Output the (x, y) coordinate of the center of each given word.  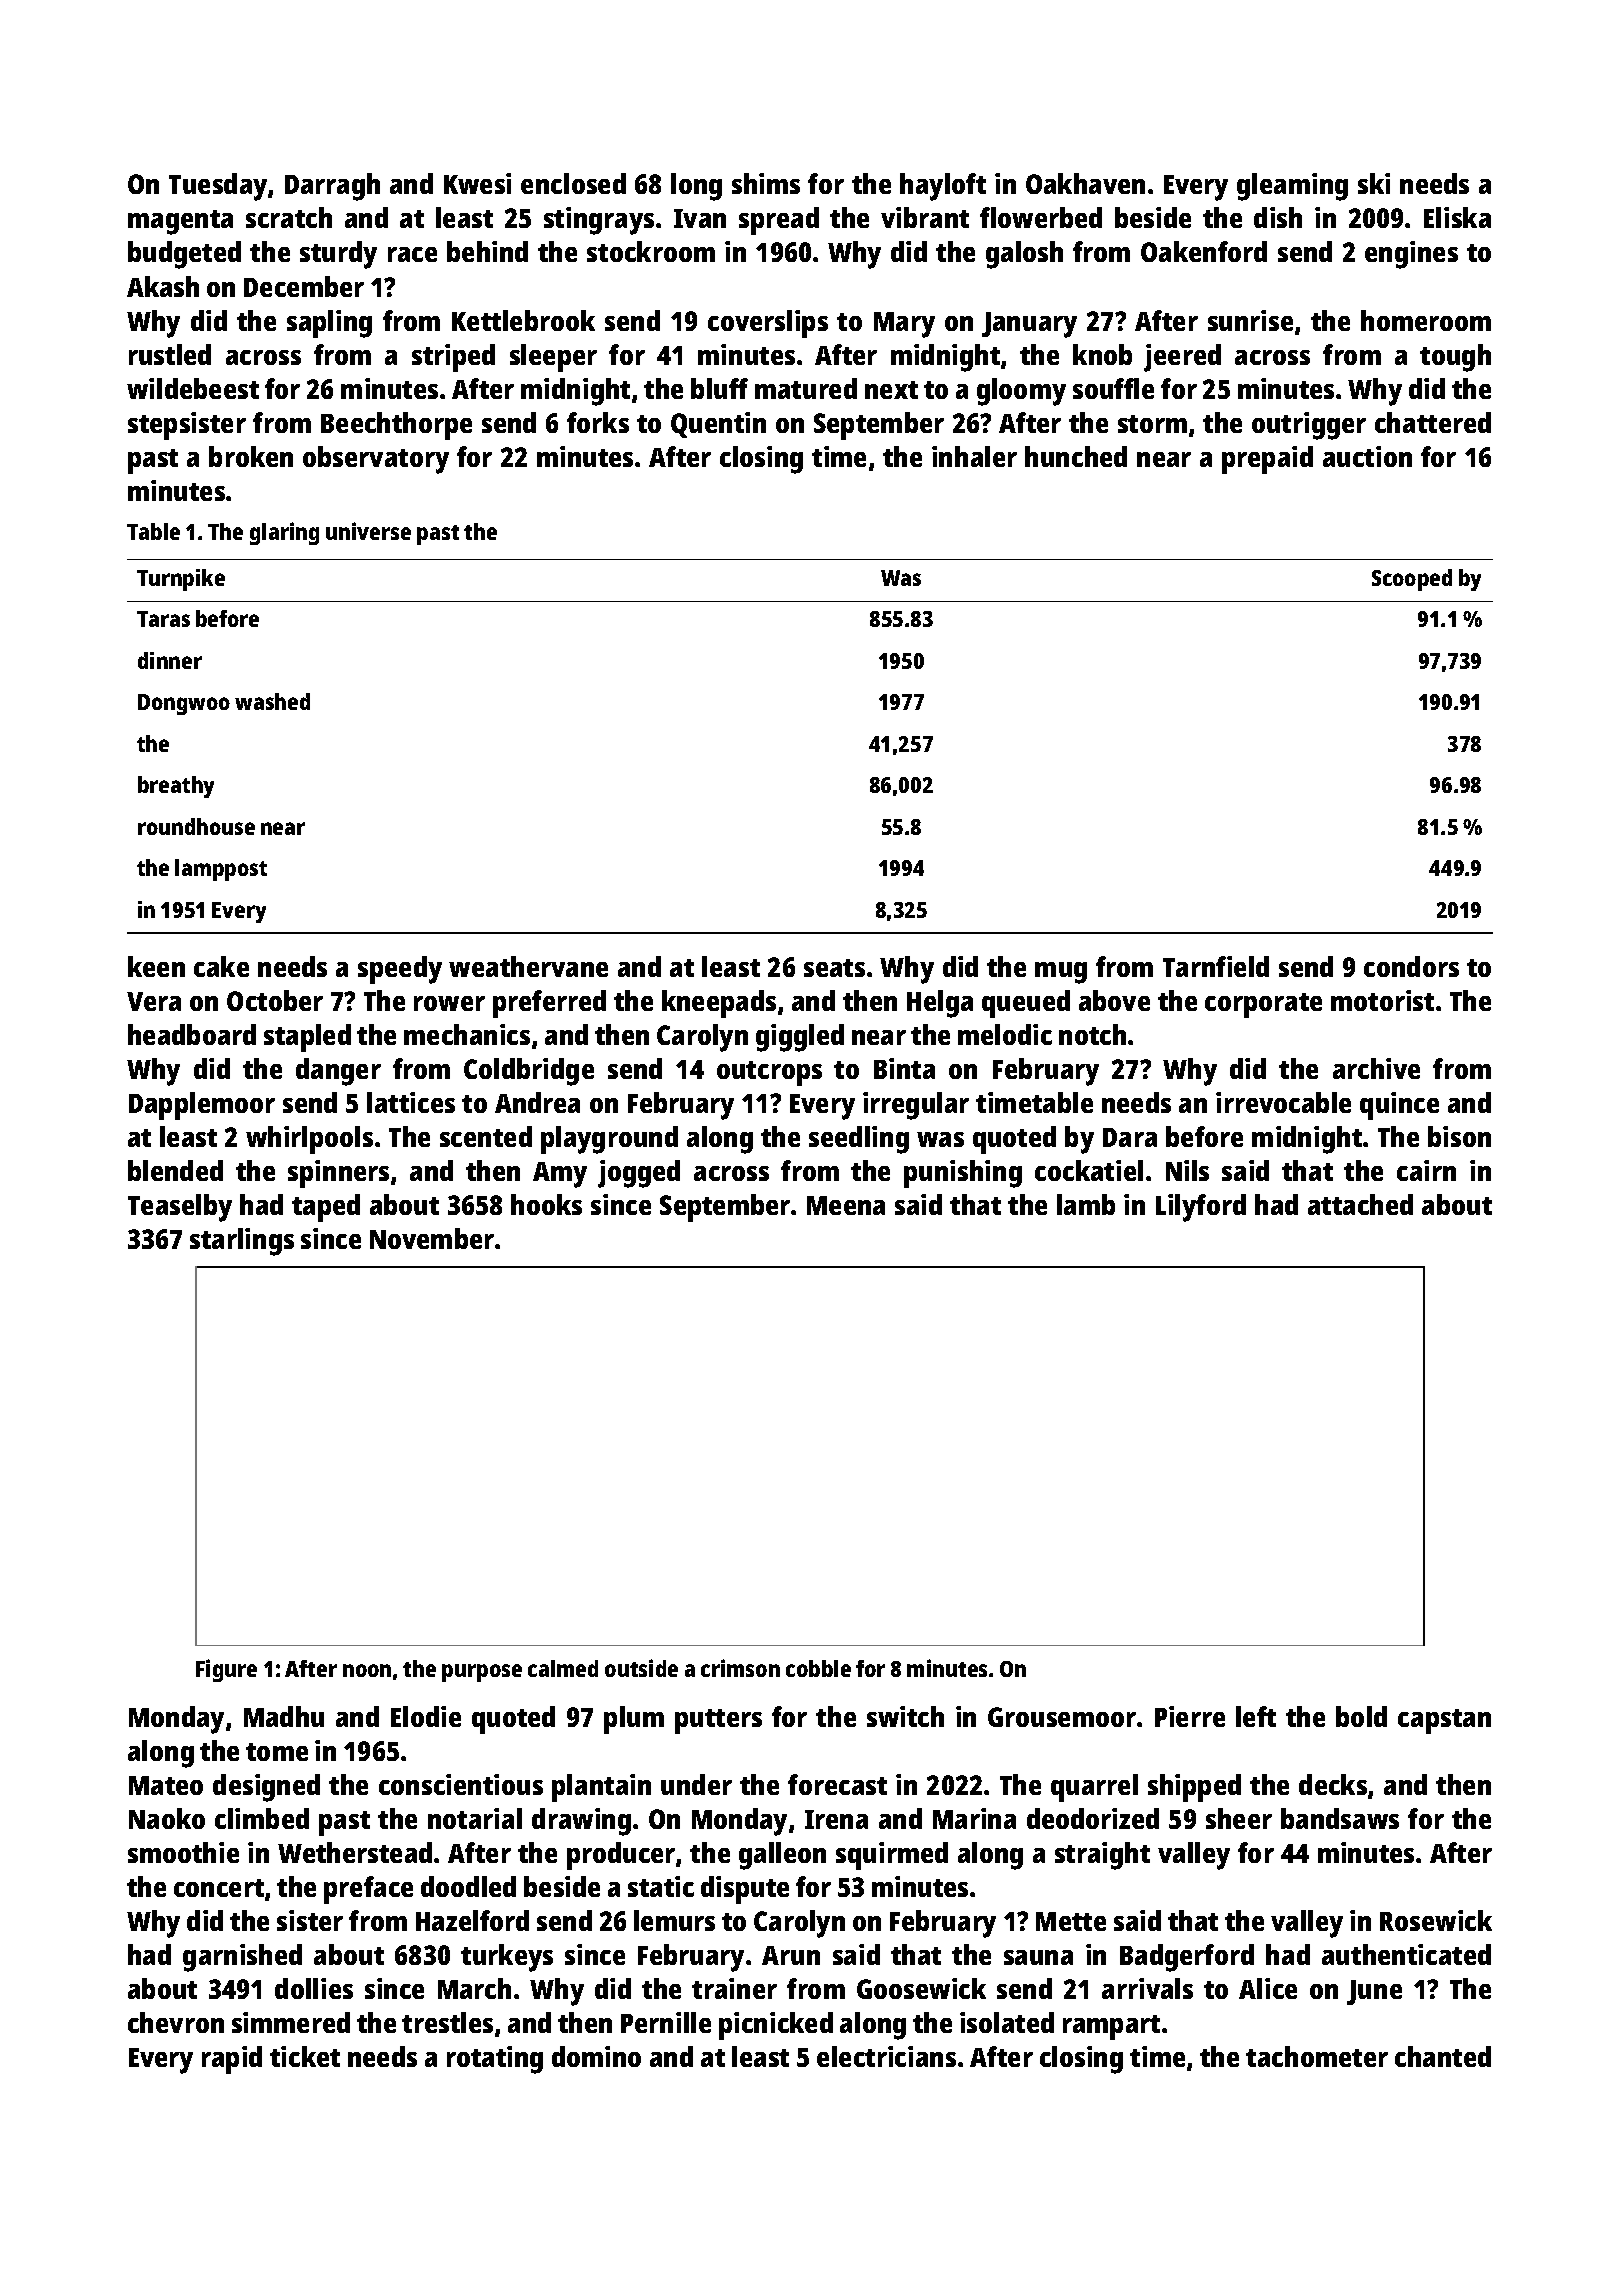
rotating (495, 2060)
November (432, 1238)
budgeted (184, 255)
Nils (1187, 1170)
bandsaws (1340, 1818)
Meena (846, 1205)
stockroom (651, 251)
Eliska (1457, 217)
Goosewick (921, 1988)
